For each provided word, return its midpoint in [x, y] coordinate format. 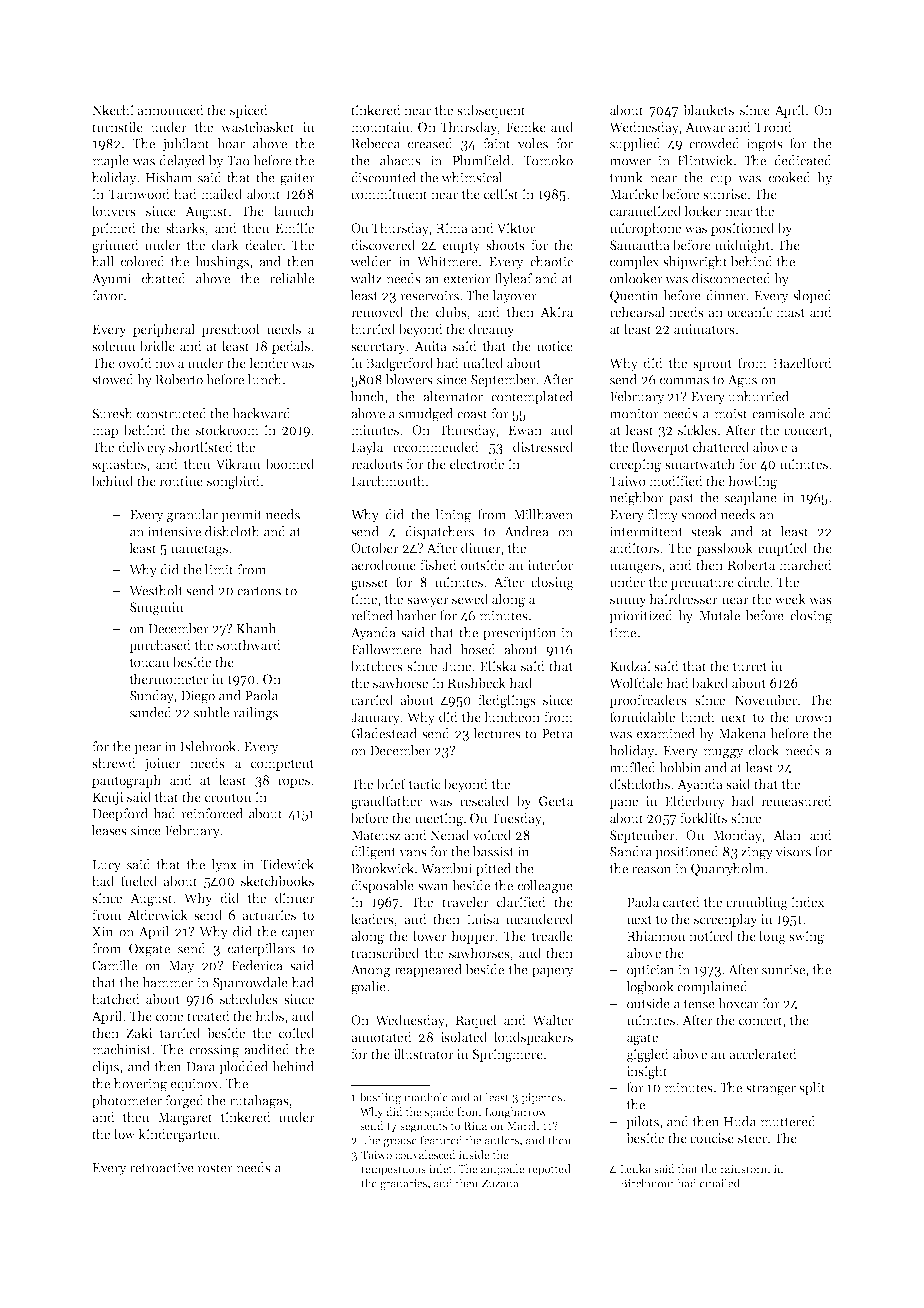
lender [268, 362]
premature [702, 584]
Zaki [139, 1032]
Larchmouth [388, 480]
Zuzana [500, 1183]
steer [752, 1138]
